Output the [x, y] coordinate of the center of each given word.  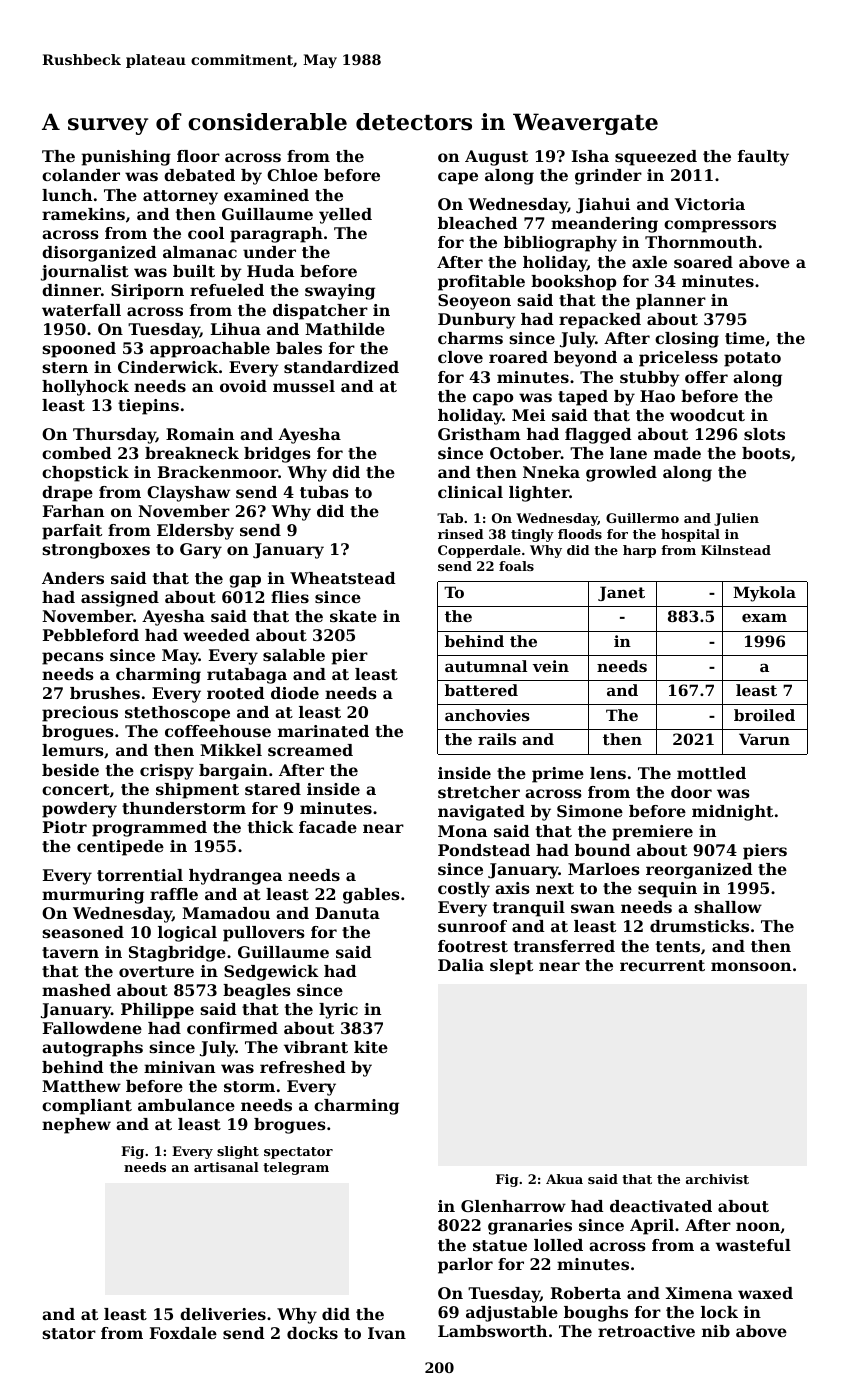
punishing [126, 158]
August [496, 158]
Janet [621, 593]
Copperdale [479, 551]
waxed [765, 1293]
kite [371, 1047]
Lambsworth [492, 1331]
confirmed [232, 1028]
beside [70, 770]
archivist [717, 1179]
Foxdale [183, 1333]
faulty [763, 158]
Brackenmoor [218, 472]
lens [608, 773]
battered [481, 690]
